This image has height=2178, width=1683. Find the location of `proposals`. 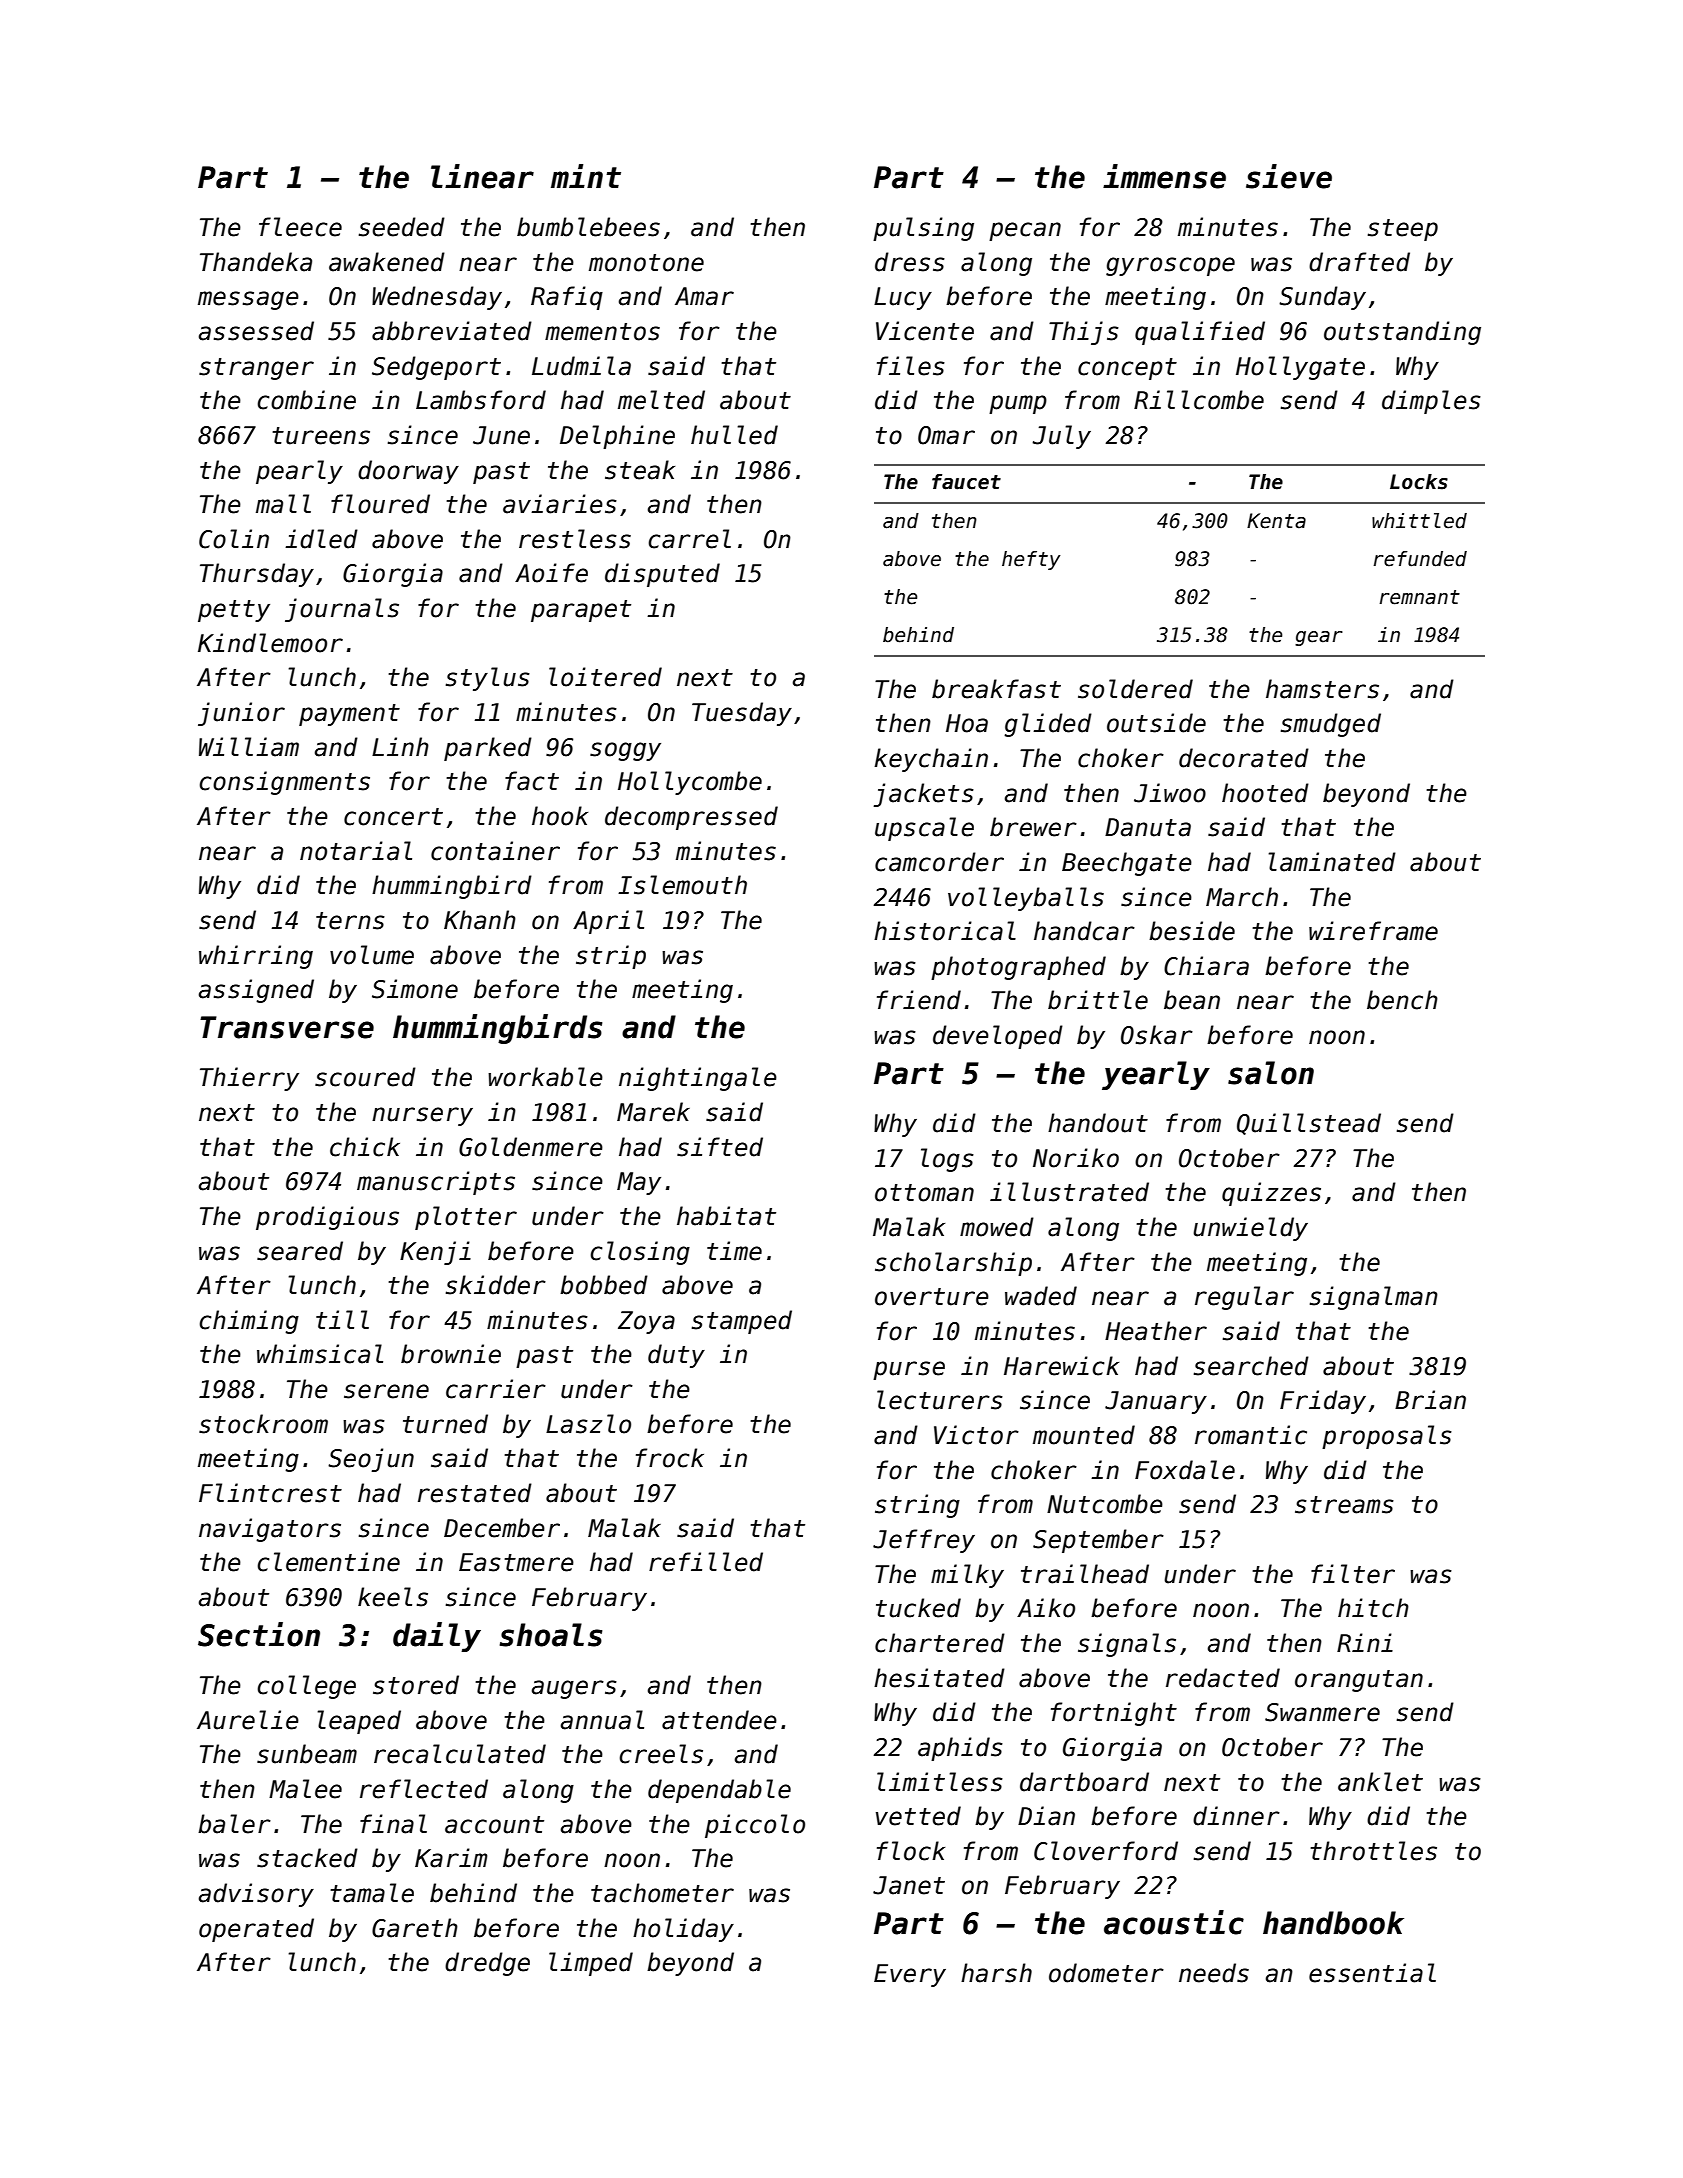

proposals is located at coordinates (1387, 1437).
